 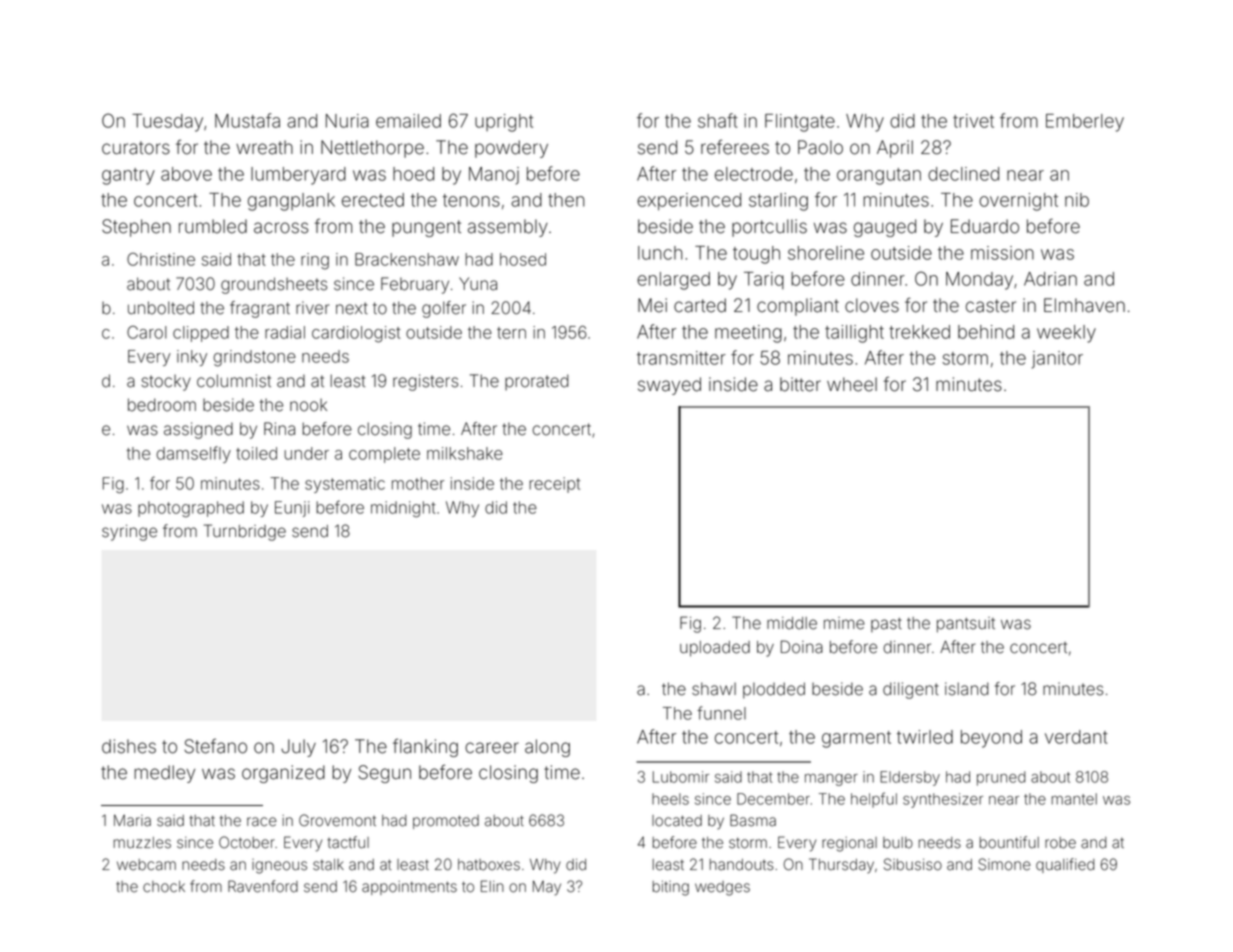 What do you see at coordinates (852, 384) in the screenshot?
I see `wheel` at bounding box center [852, 384].
